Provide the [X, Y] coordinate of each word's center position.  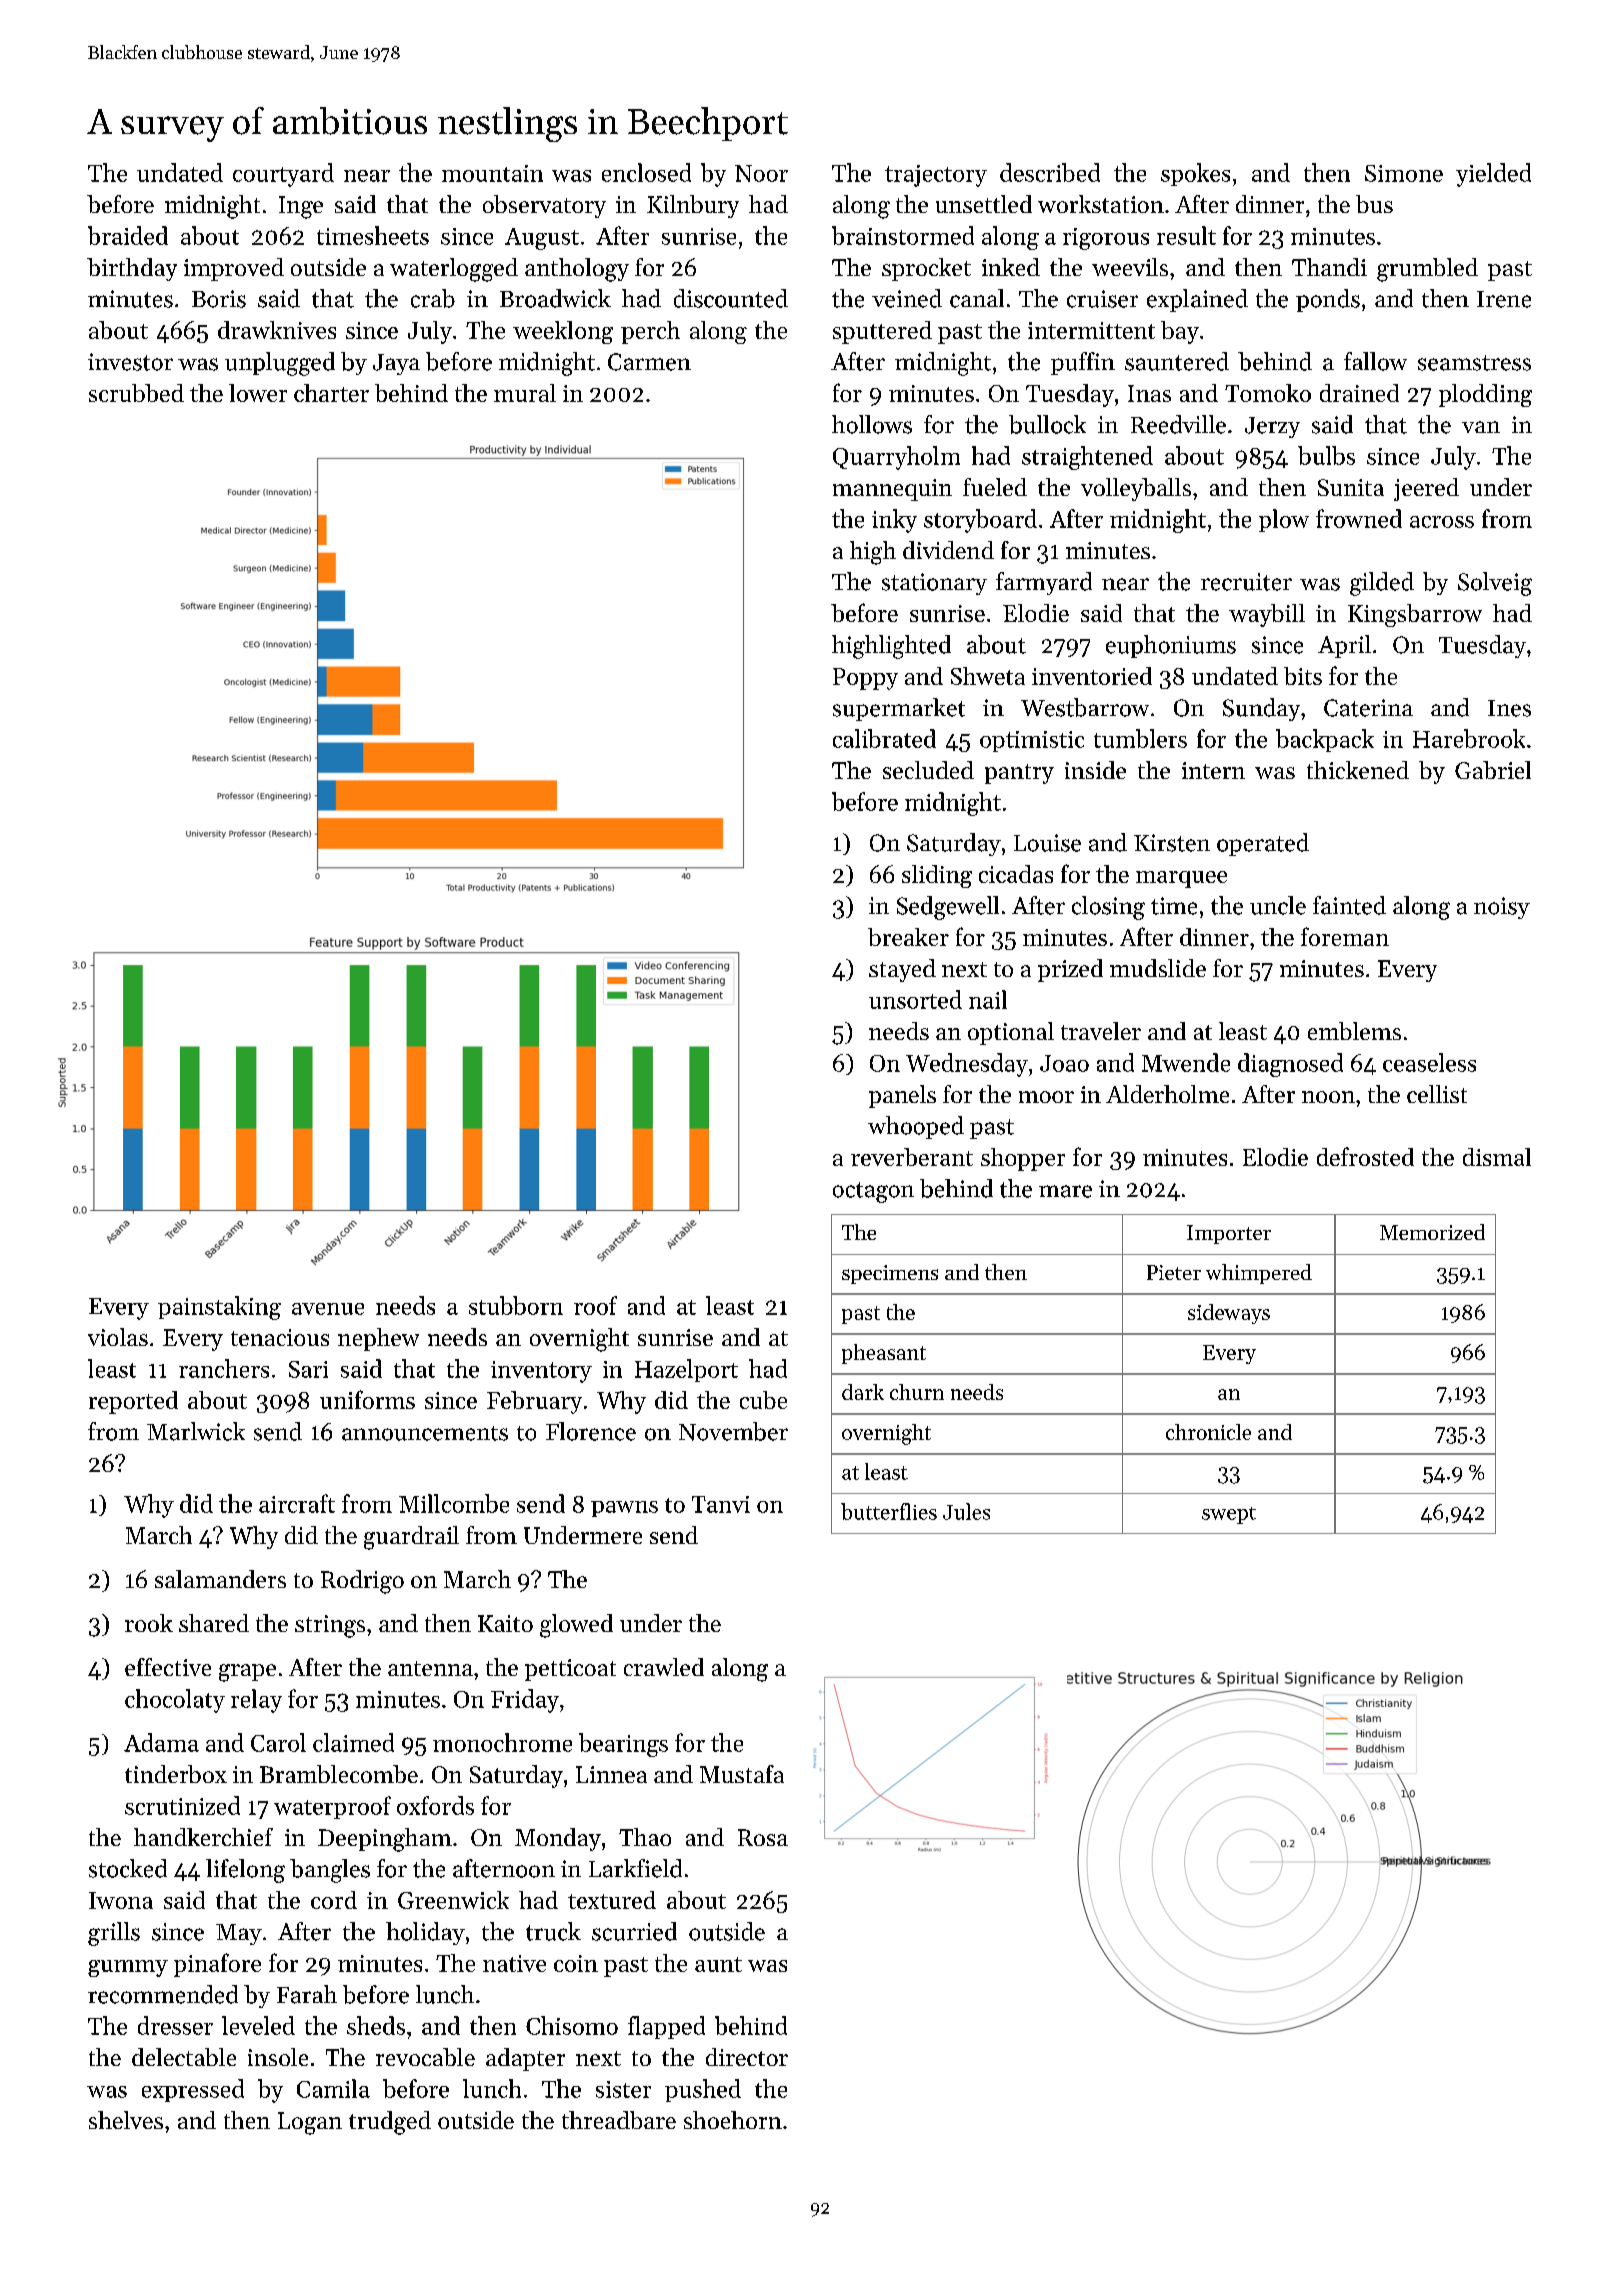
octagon [873, 1192]
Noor [761, 173]
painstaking [219, 1308]
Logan [310, 2123]
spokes [1195, 174]
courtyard [283, 175]
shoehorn [733, 2120]
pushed [703, 2090]
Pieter [1174, 1272]
